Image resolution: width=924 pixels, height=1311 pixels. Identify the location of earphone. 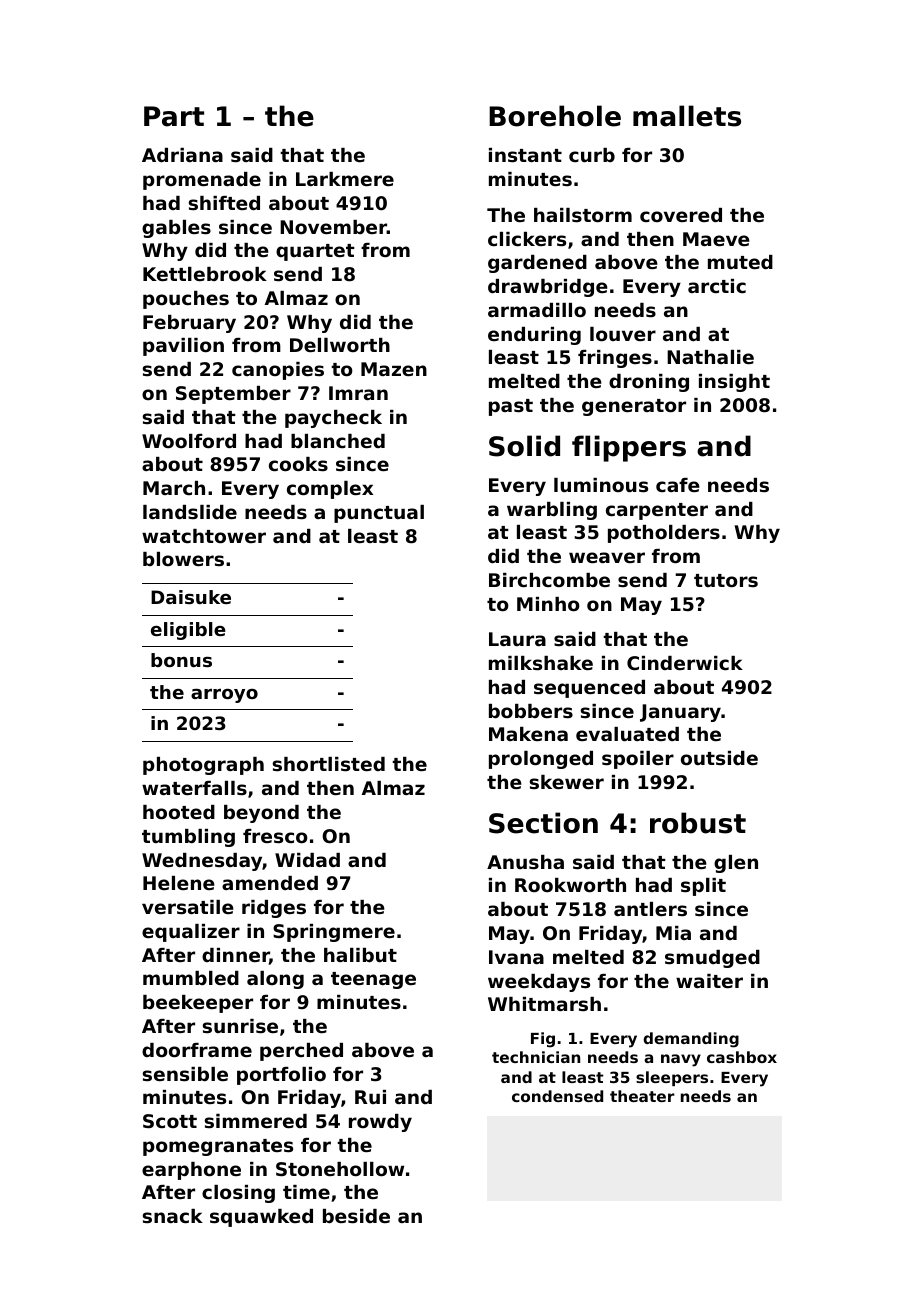
(191, 1171).
